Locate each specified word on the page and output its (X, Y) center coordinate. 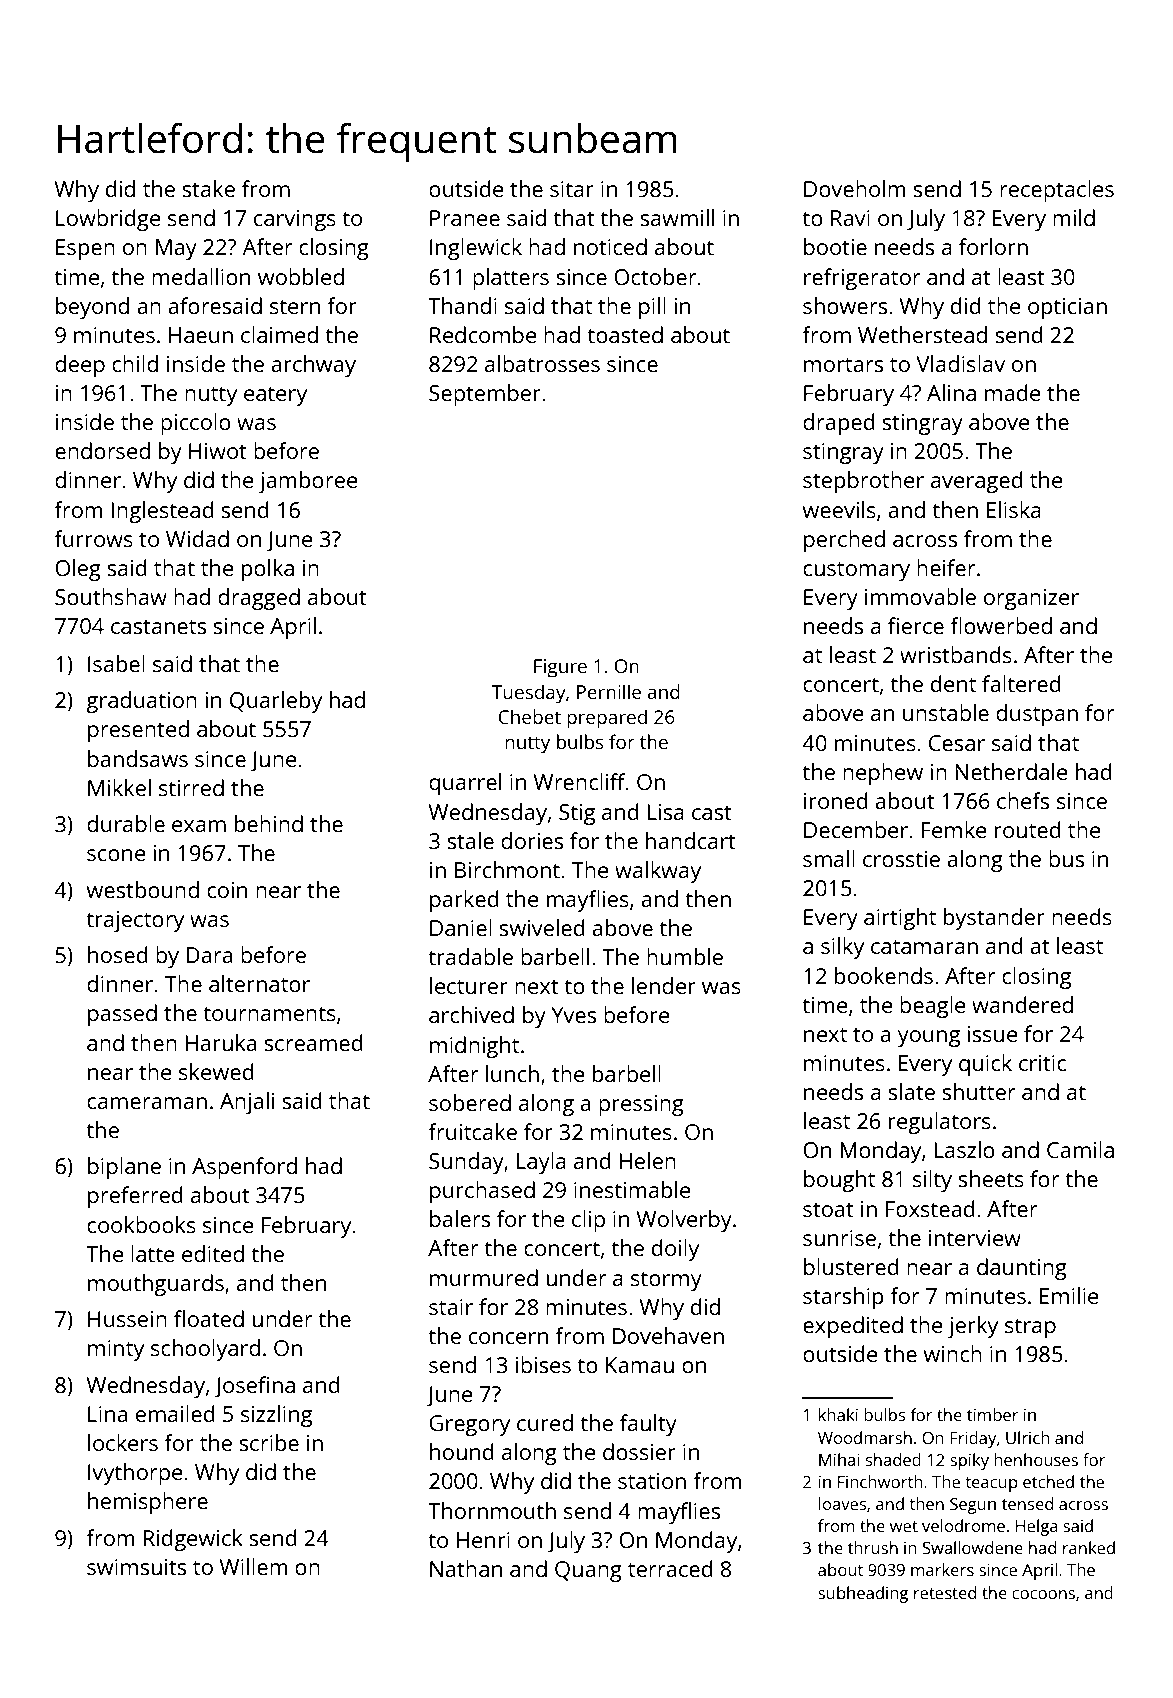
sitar (572, 189)
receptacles (1057, 191)
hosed (118, 954)
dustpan (1037, 715)
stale (470, 840)
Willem (254, 1566)
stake (208, 188)
